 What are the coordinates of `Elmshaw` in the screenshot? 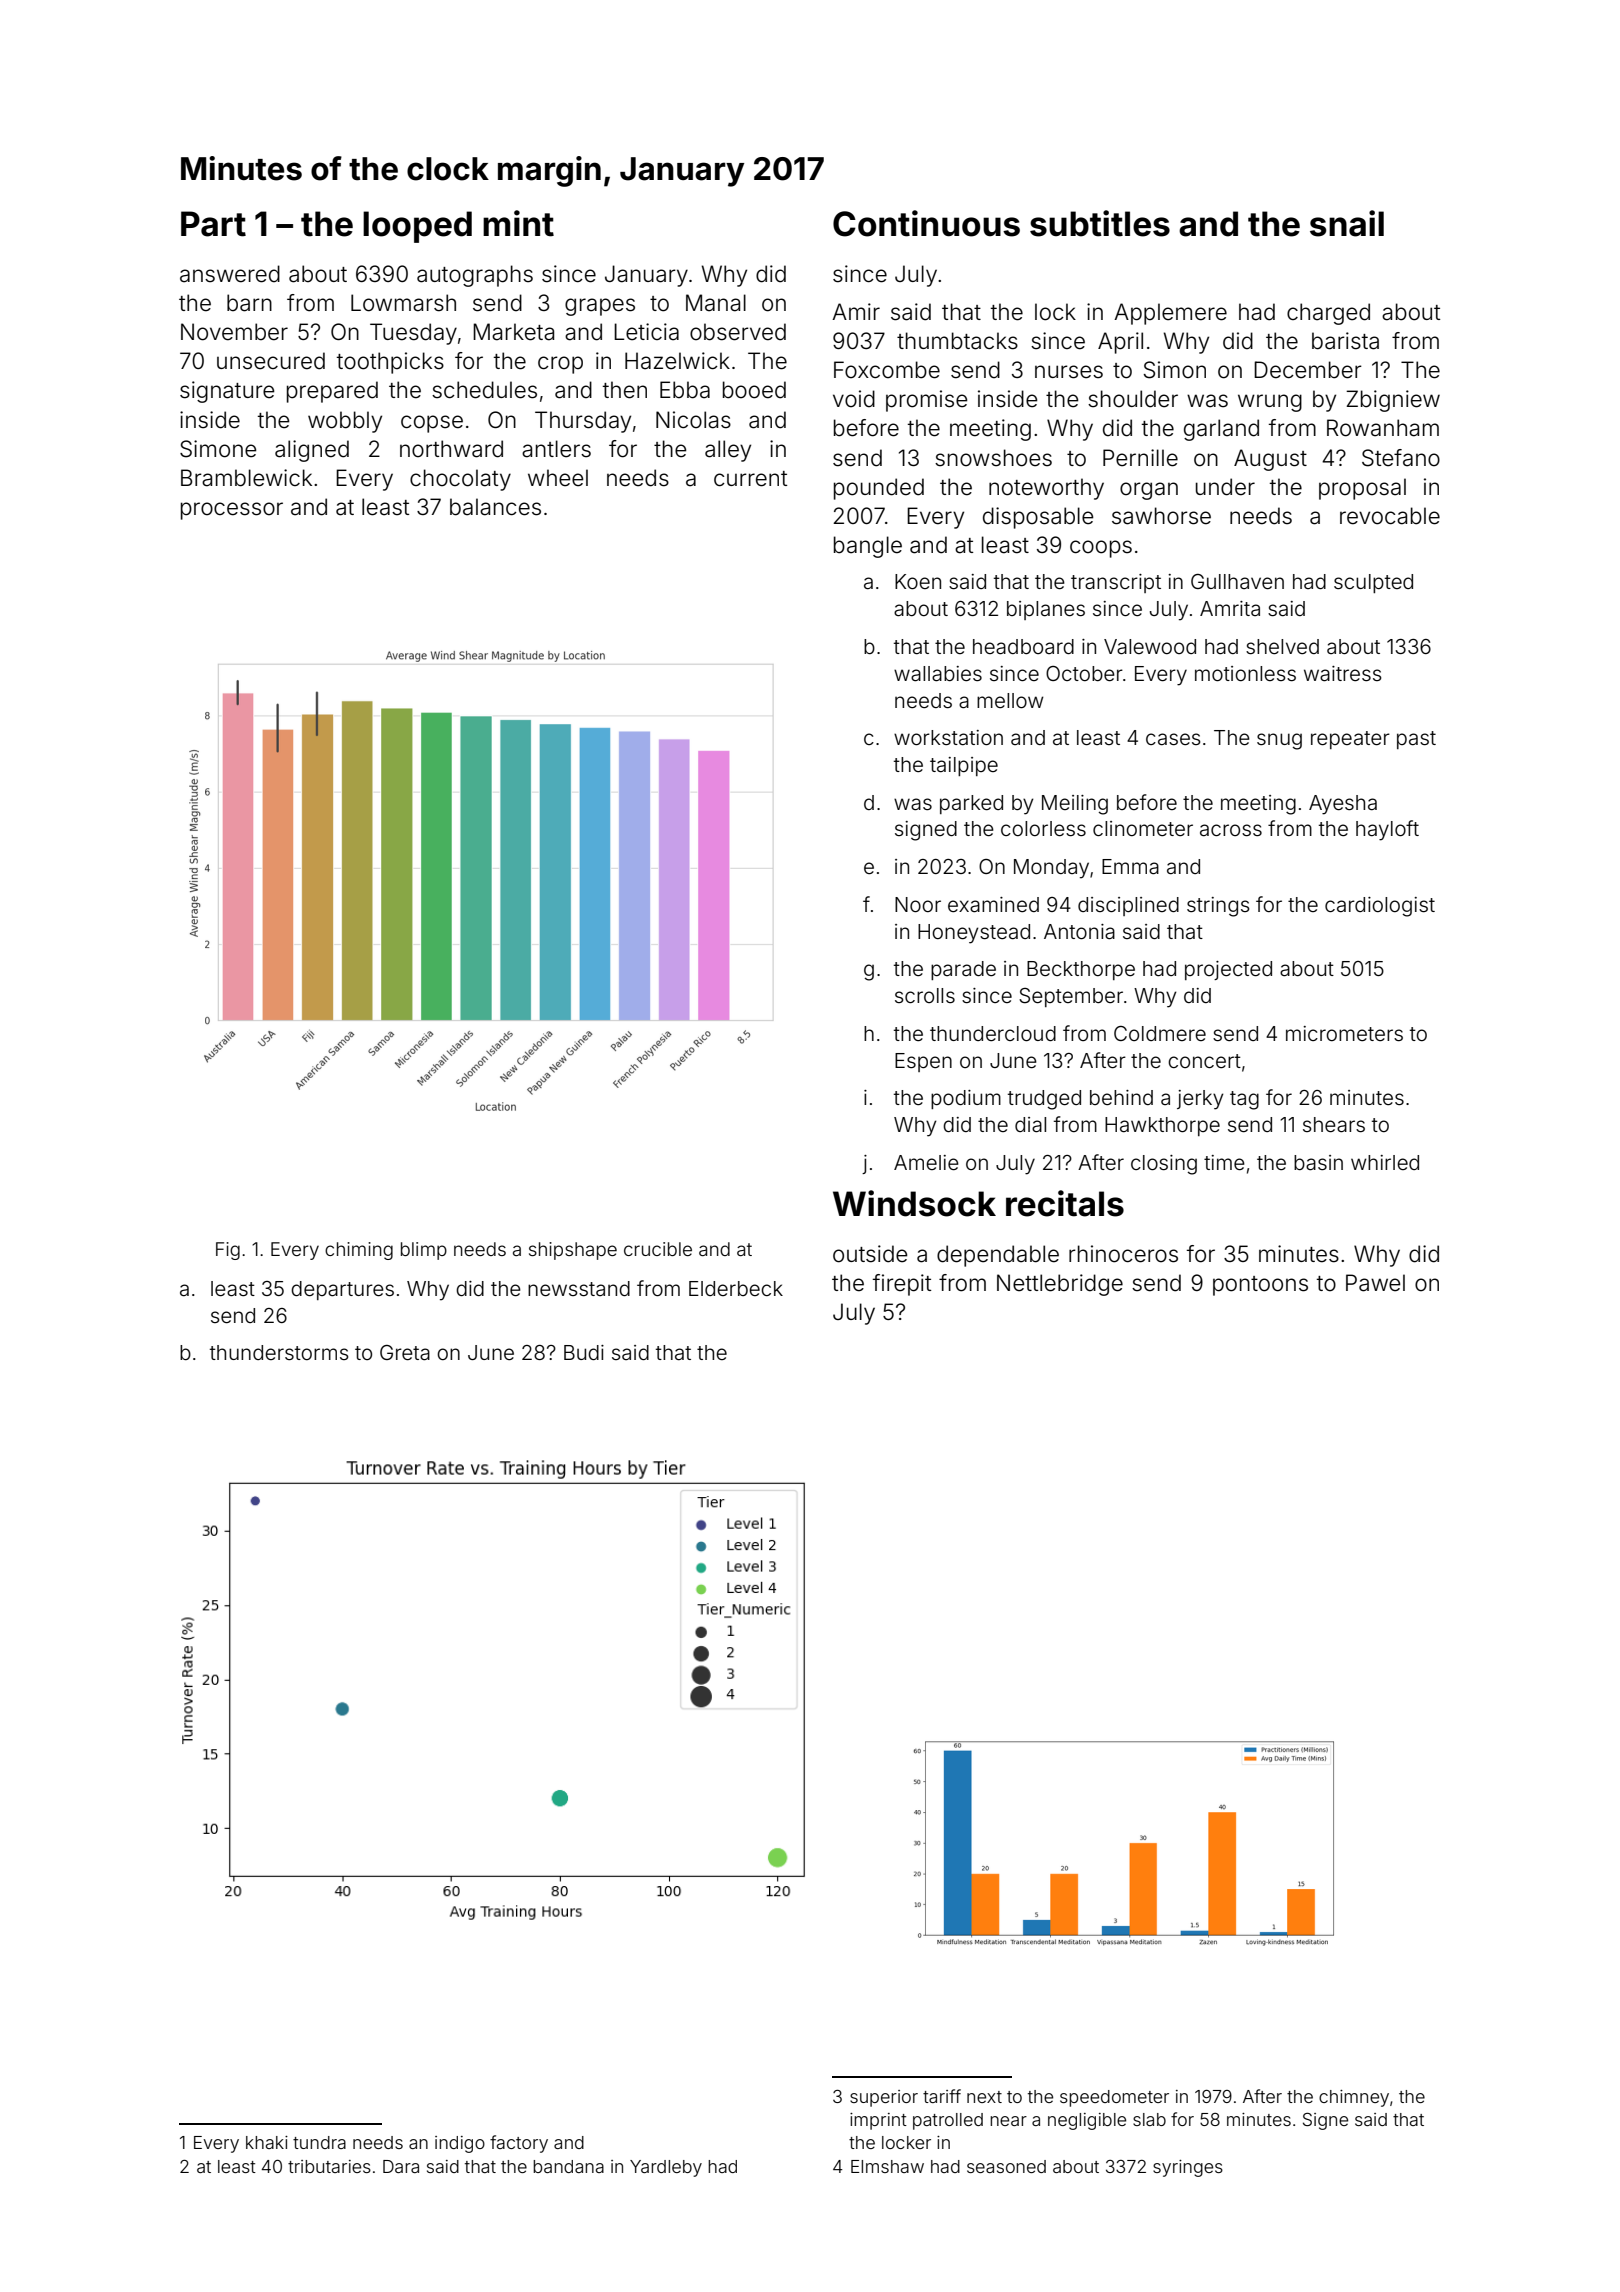 It's located at (887, 2166).
